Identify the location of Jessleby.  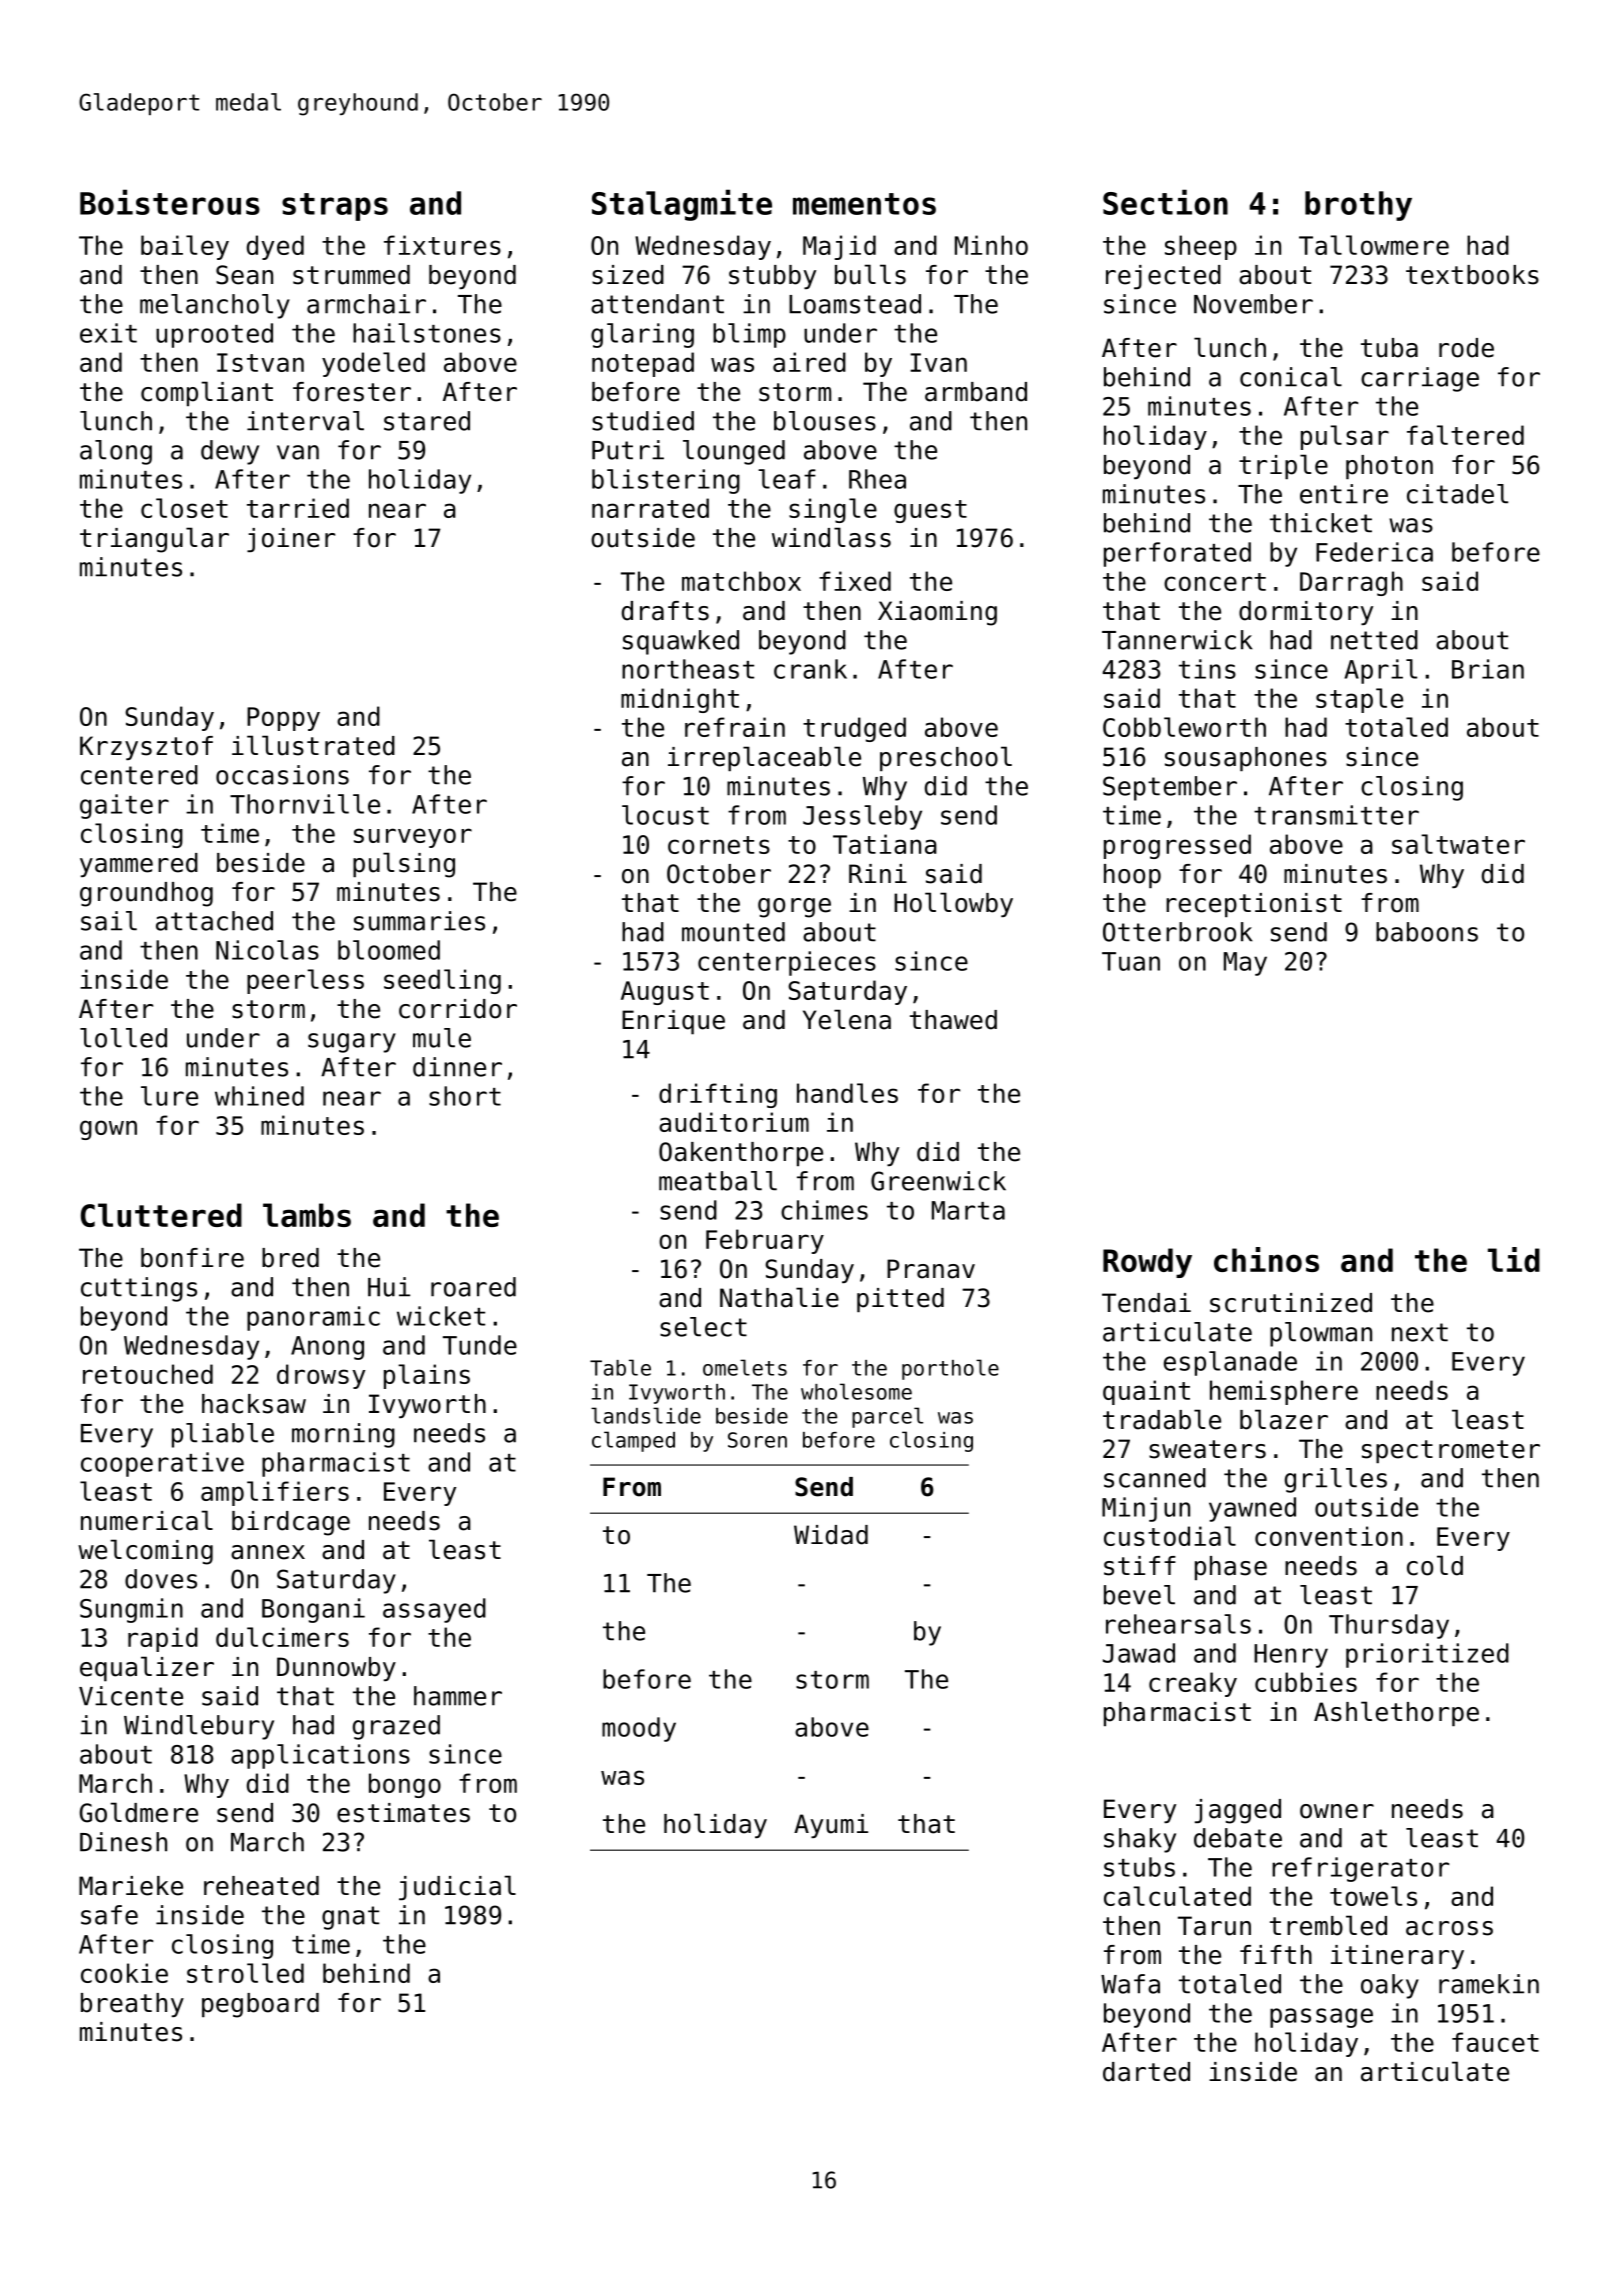
(862, 817).
